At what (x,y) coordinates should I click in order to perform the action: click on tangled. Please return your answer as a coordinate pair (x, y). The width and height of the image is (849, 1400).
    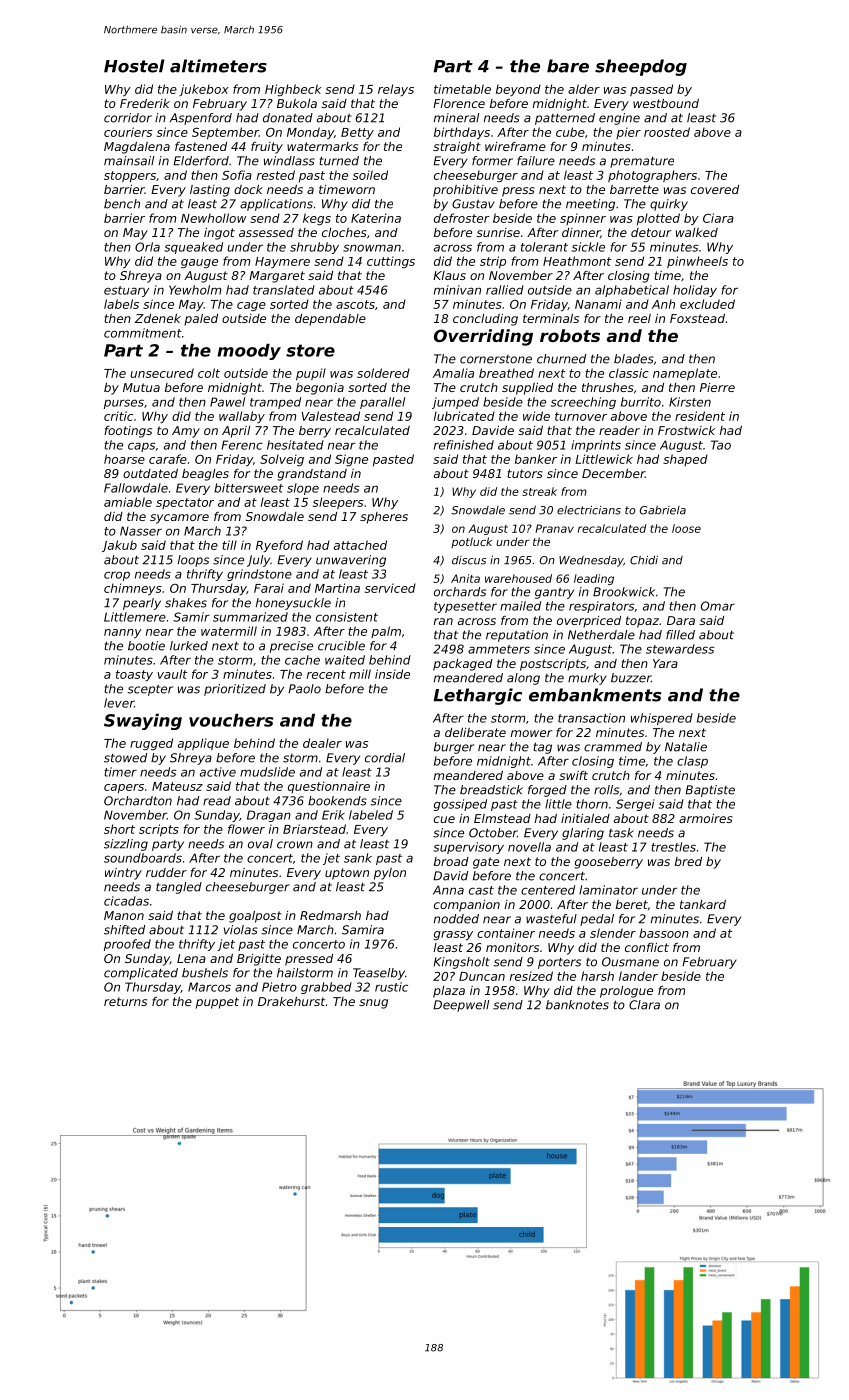
    Looking at the image, I should click on (179, 888).
